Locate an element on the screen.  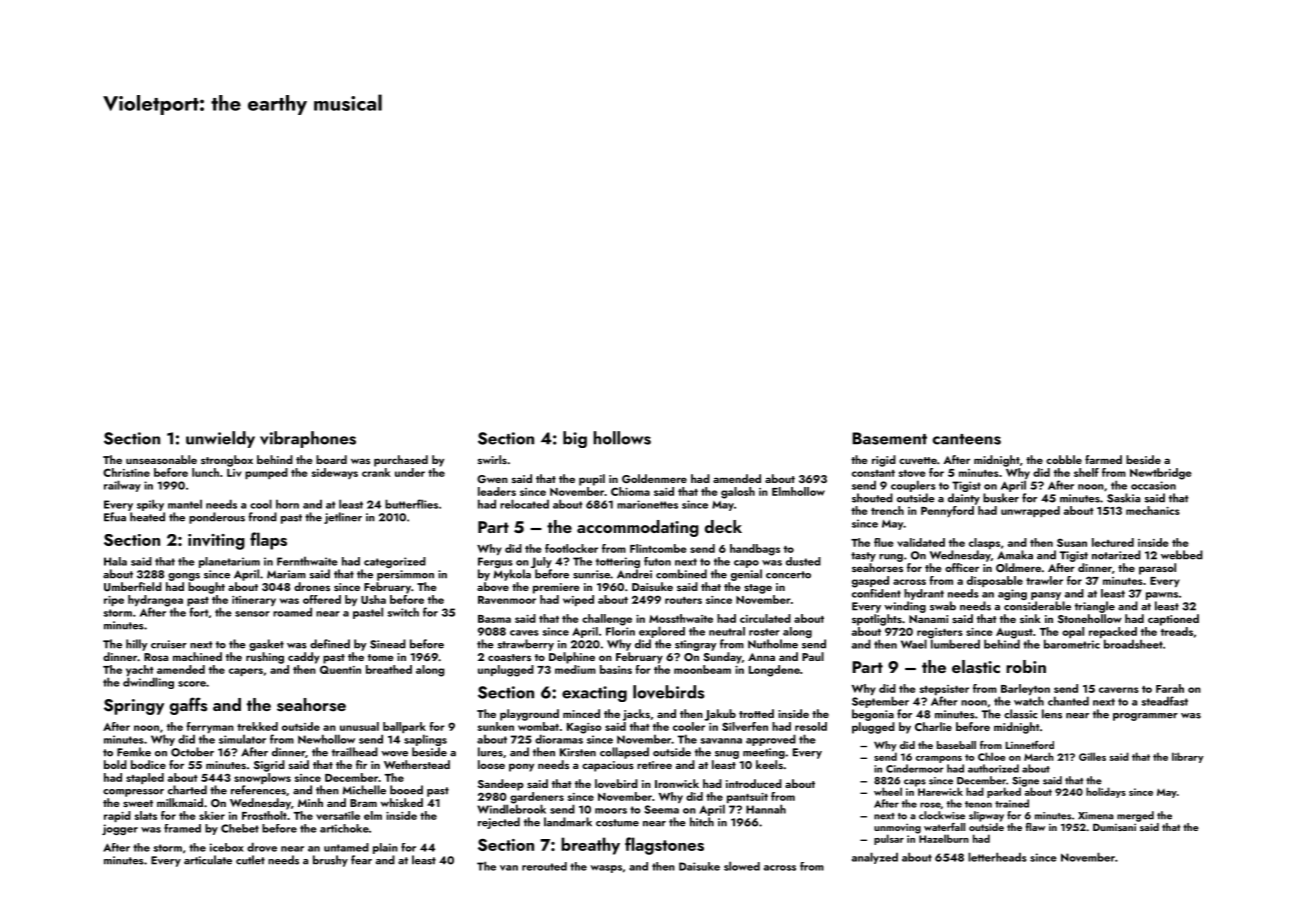
spiky is located at coordinates (150, 505).
